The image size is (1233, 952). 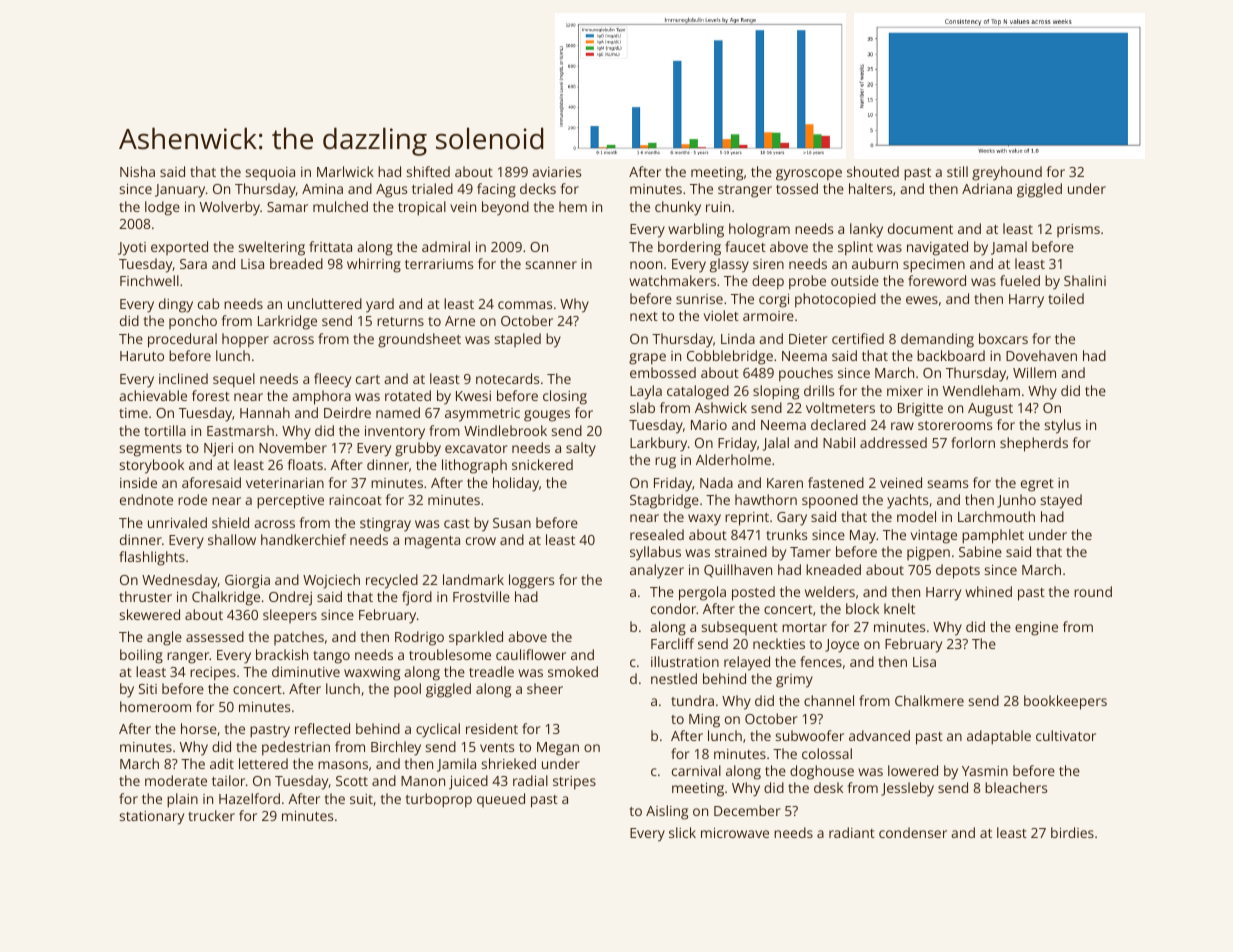 What do you see at coordinates (958, 571) in the screenshot?
I see `depots` at bounding box center [958, 571].
